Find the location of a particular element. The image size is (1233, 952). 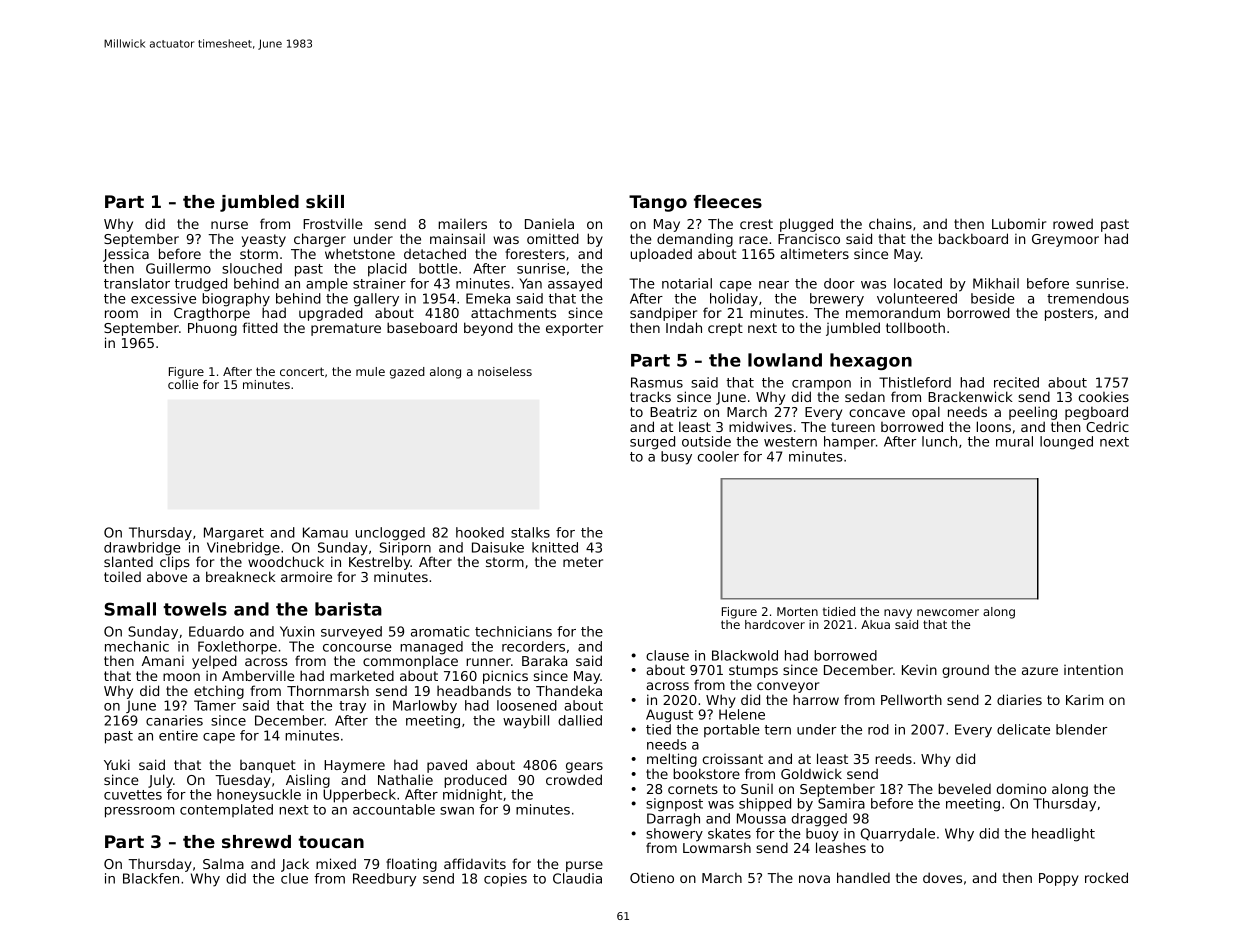

demanding is located at coordinates (695, 240).
